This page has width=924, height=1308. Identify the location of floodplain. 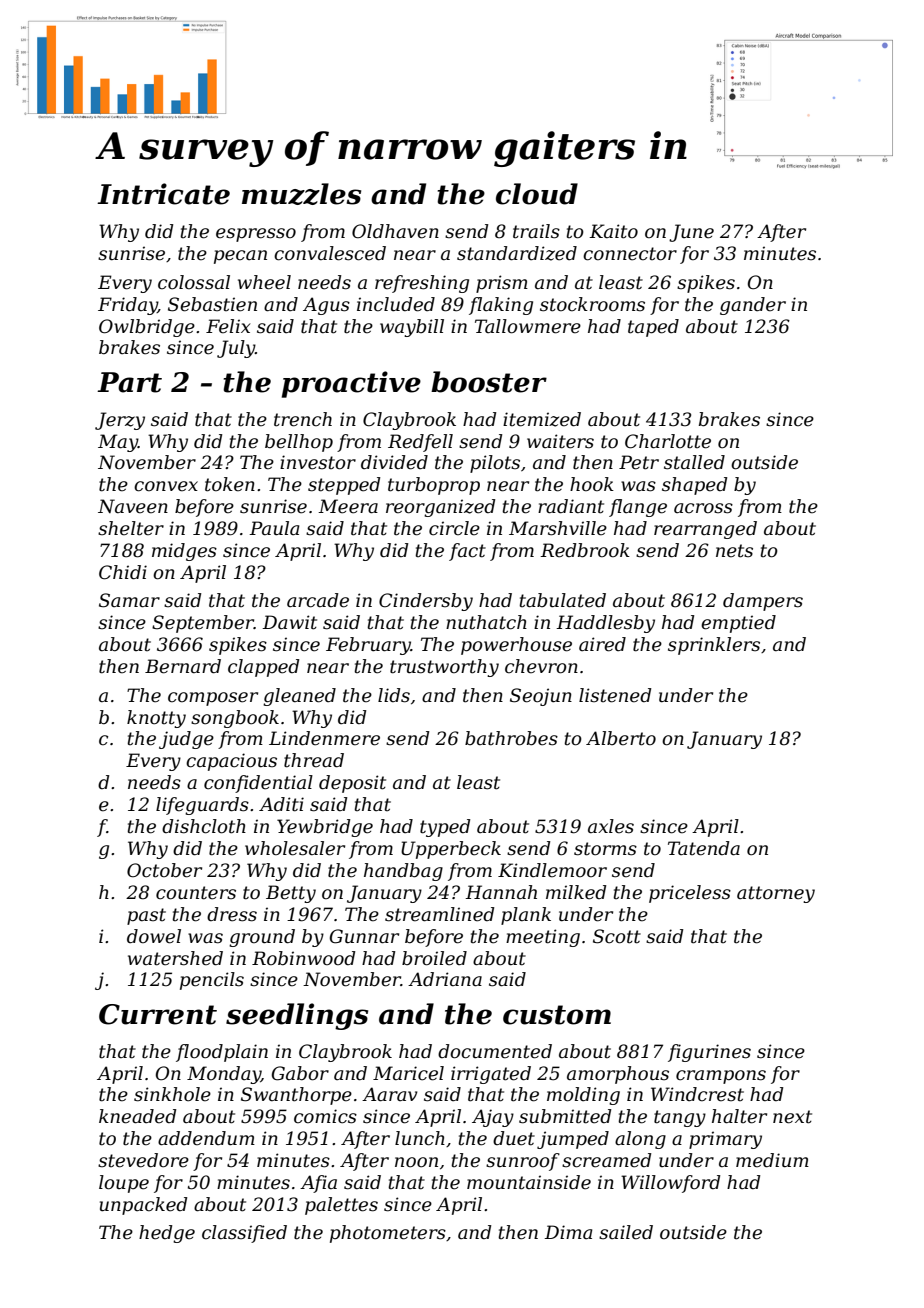
(222, 1053).
